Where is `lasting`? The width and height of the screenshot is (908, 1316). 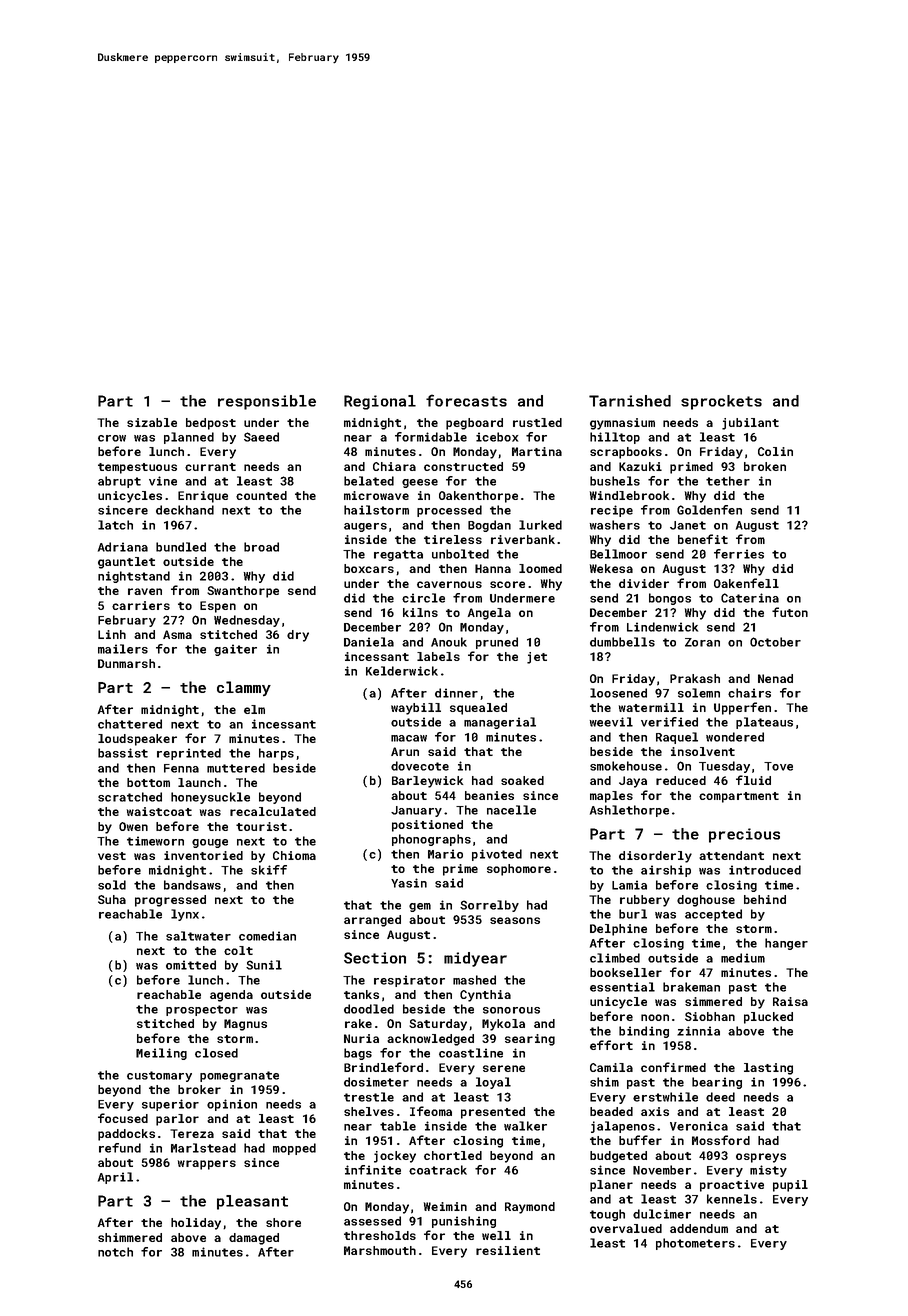 lasting is located at coordinates (768, 1069).
